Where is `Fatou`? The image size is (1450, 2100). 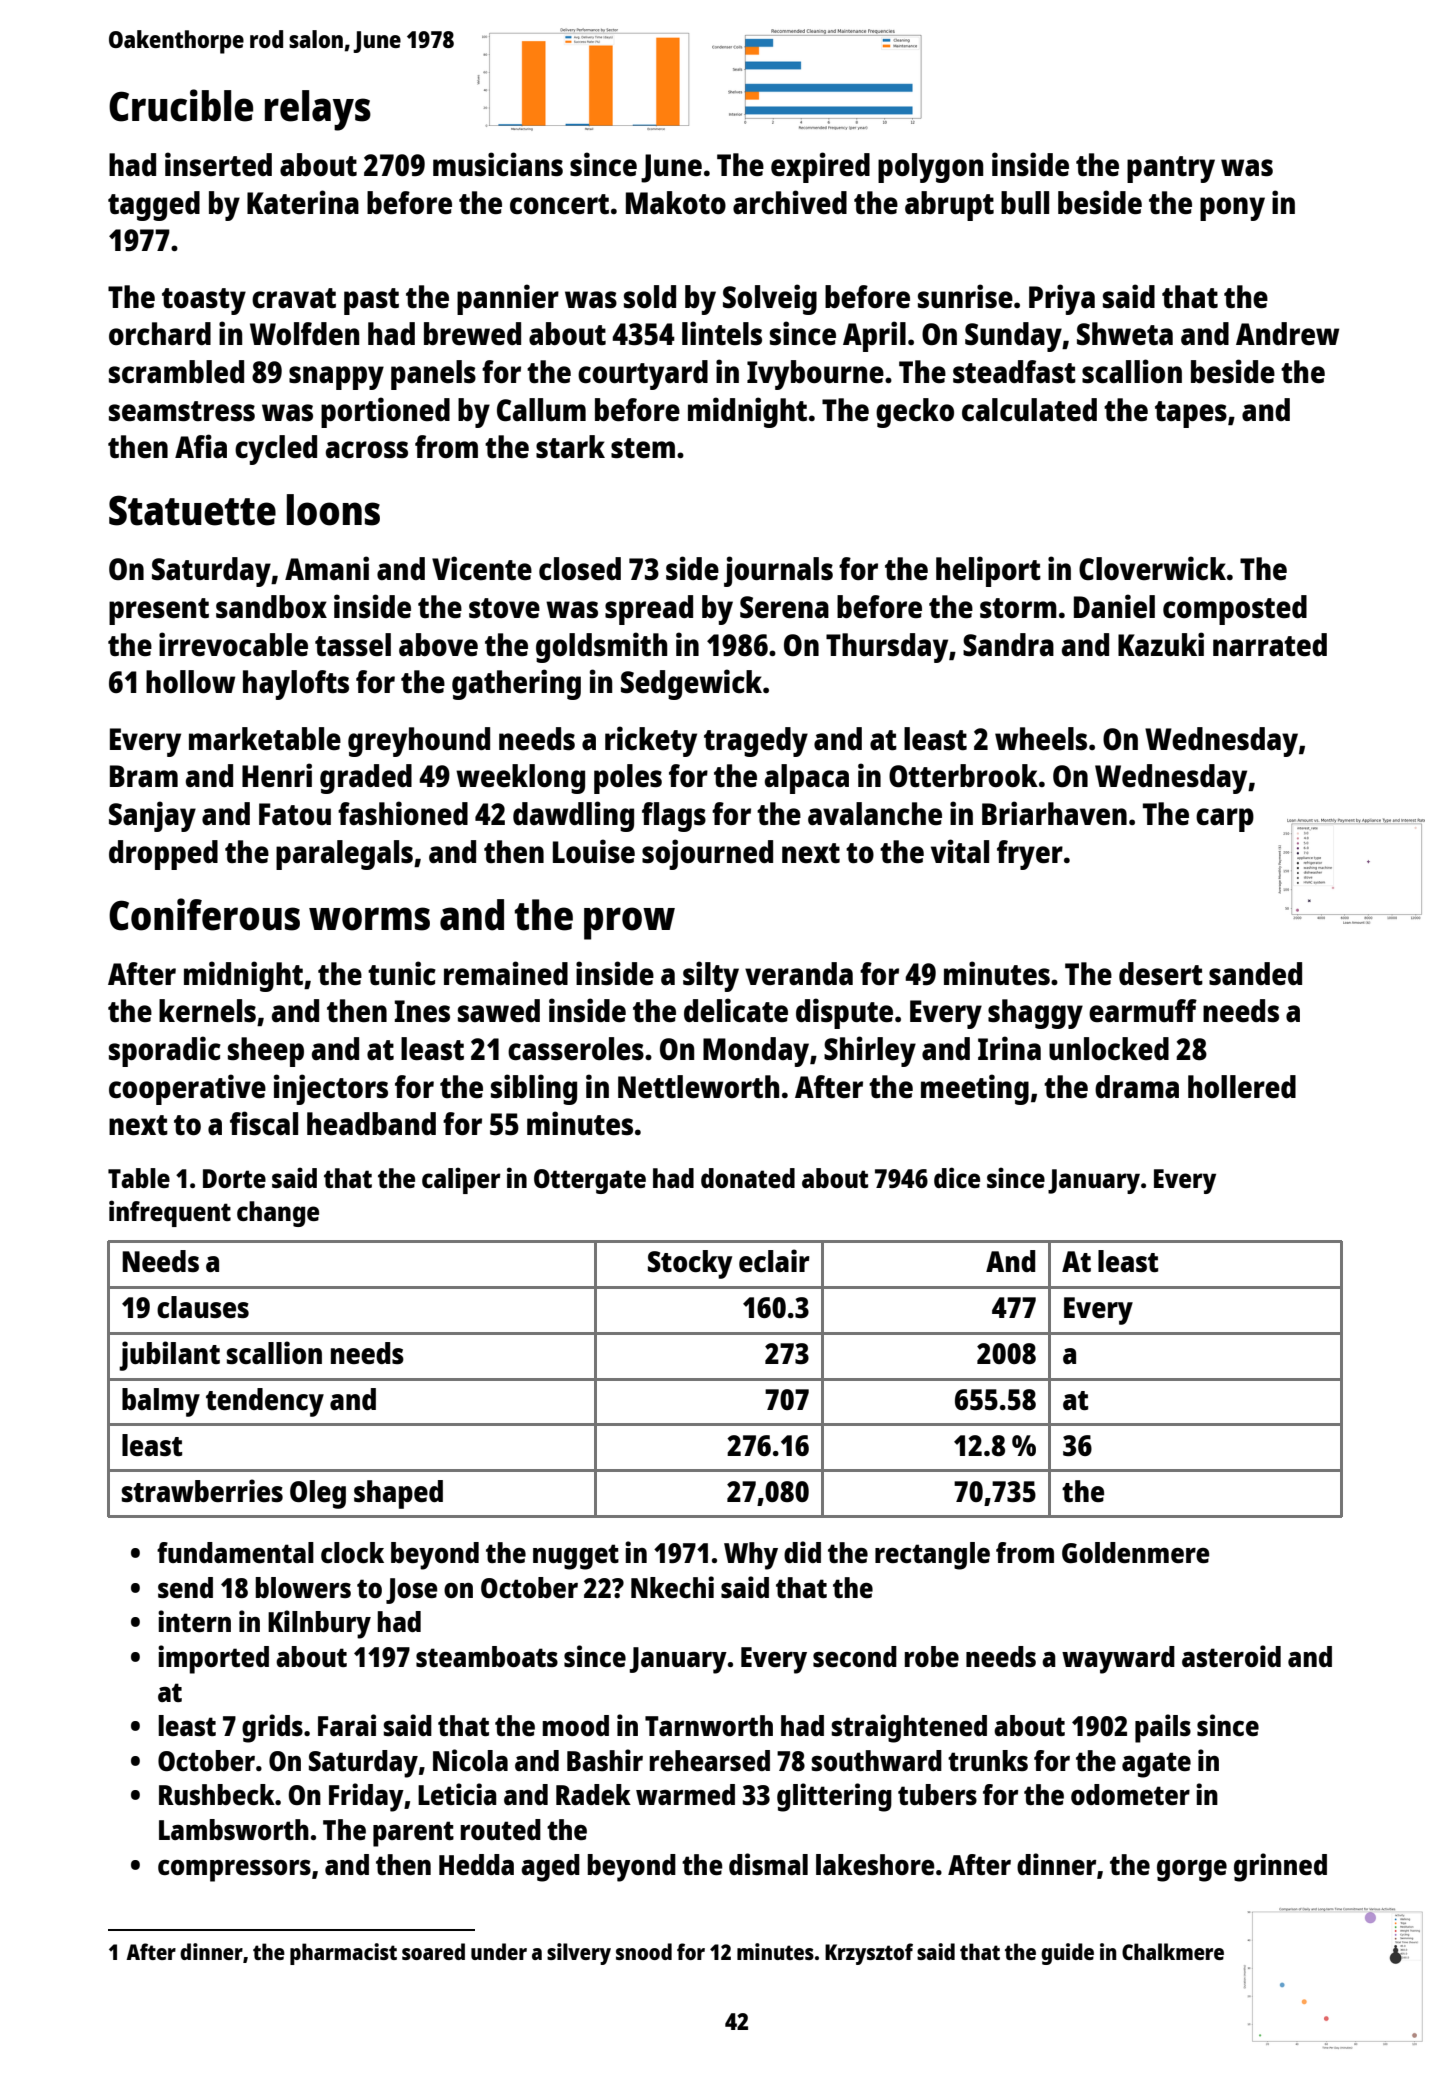 Fatou is located at coordinates (295, 814).
